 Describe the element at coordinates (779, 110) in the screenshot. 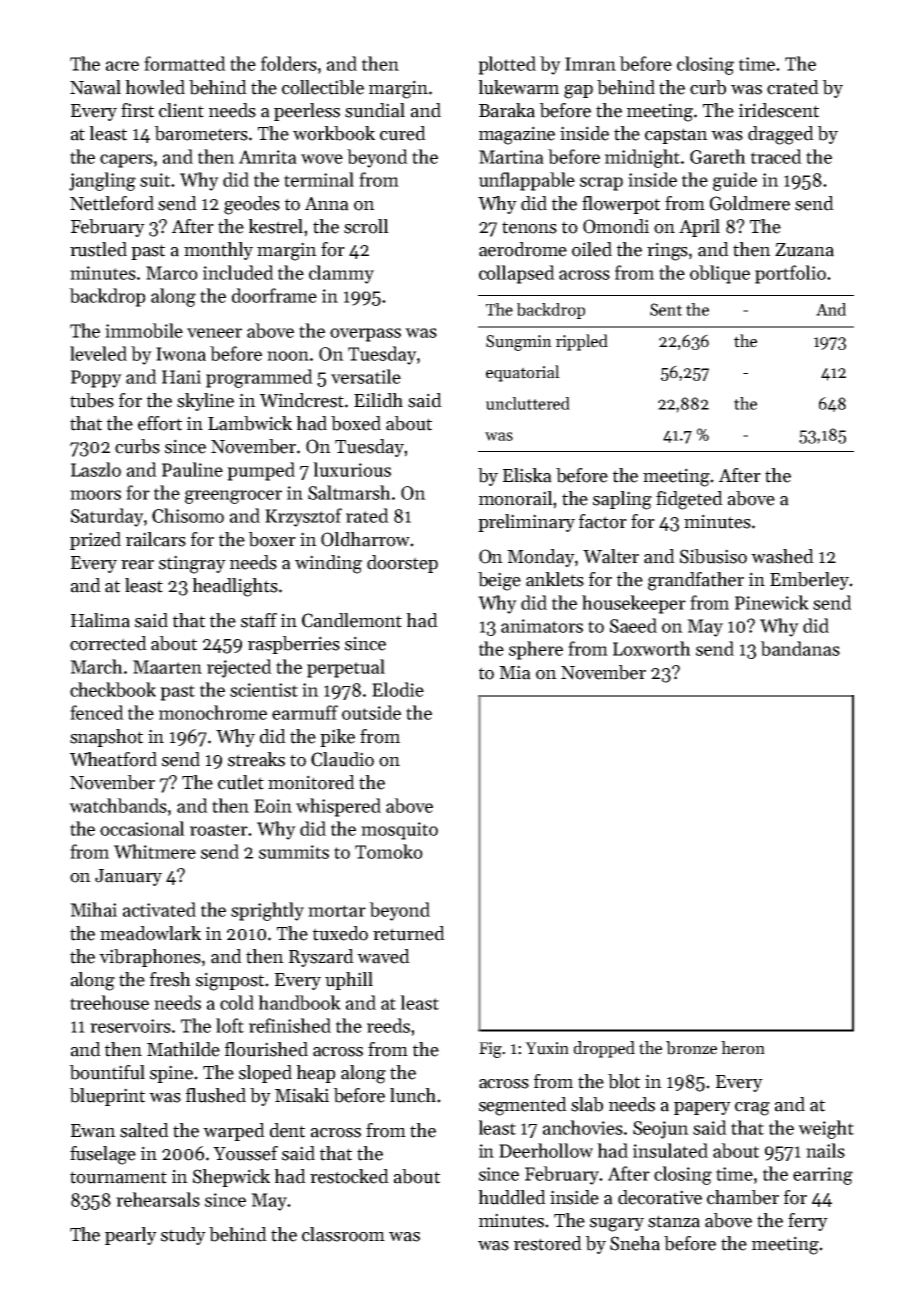

I see `iridescent` at that location.
